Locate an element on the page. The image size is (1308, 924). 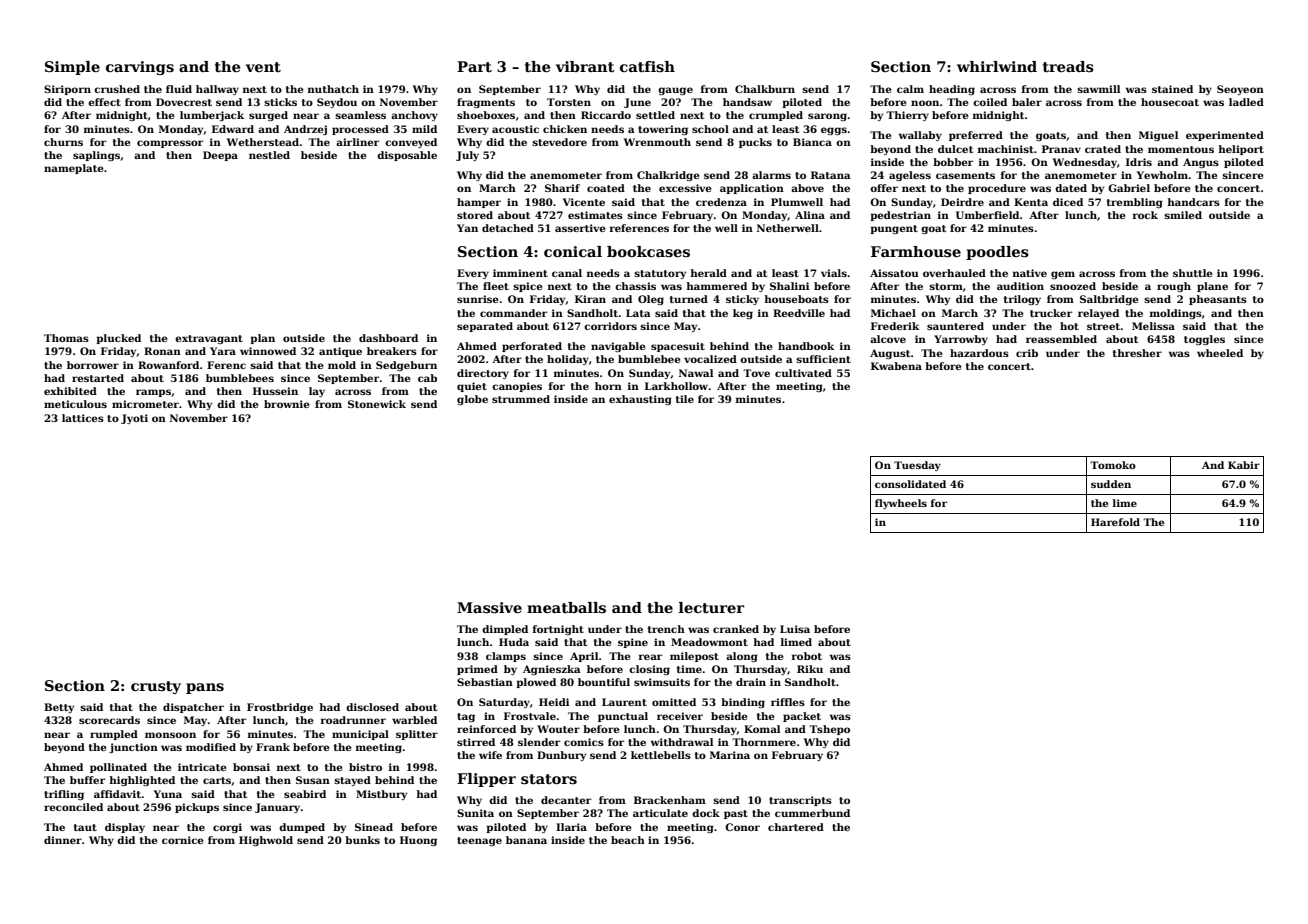
Massive is located at coordinates (489, 608).
